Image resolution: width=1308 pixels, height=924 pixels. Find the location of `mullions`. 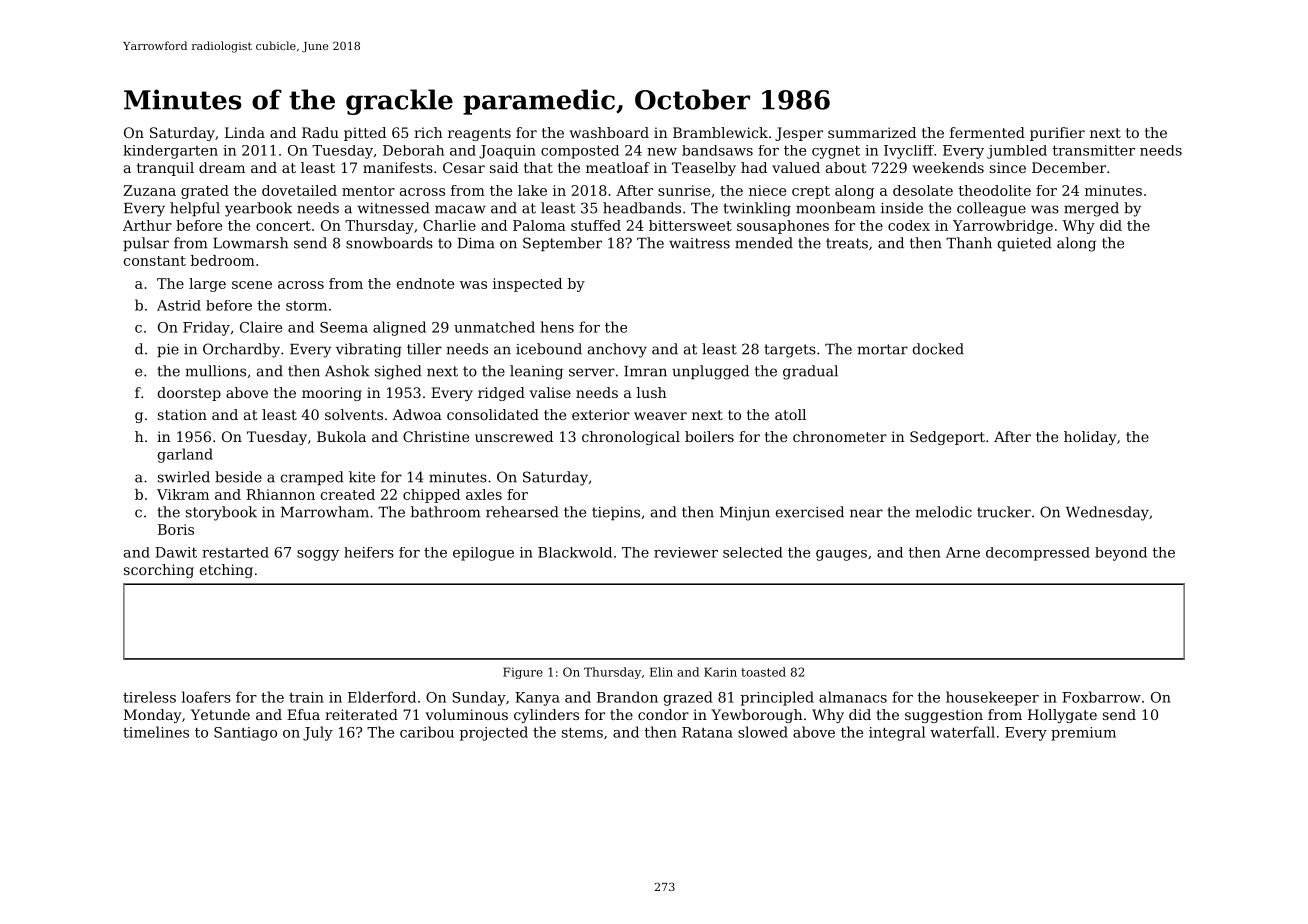

mullions is located at coordinates (215, 371).
